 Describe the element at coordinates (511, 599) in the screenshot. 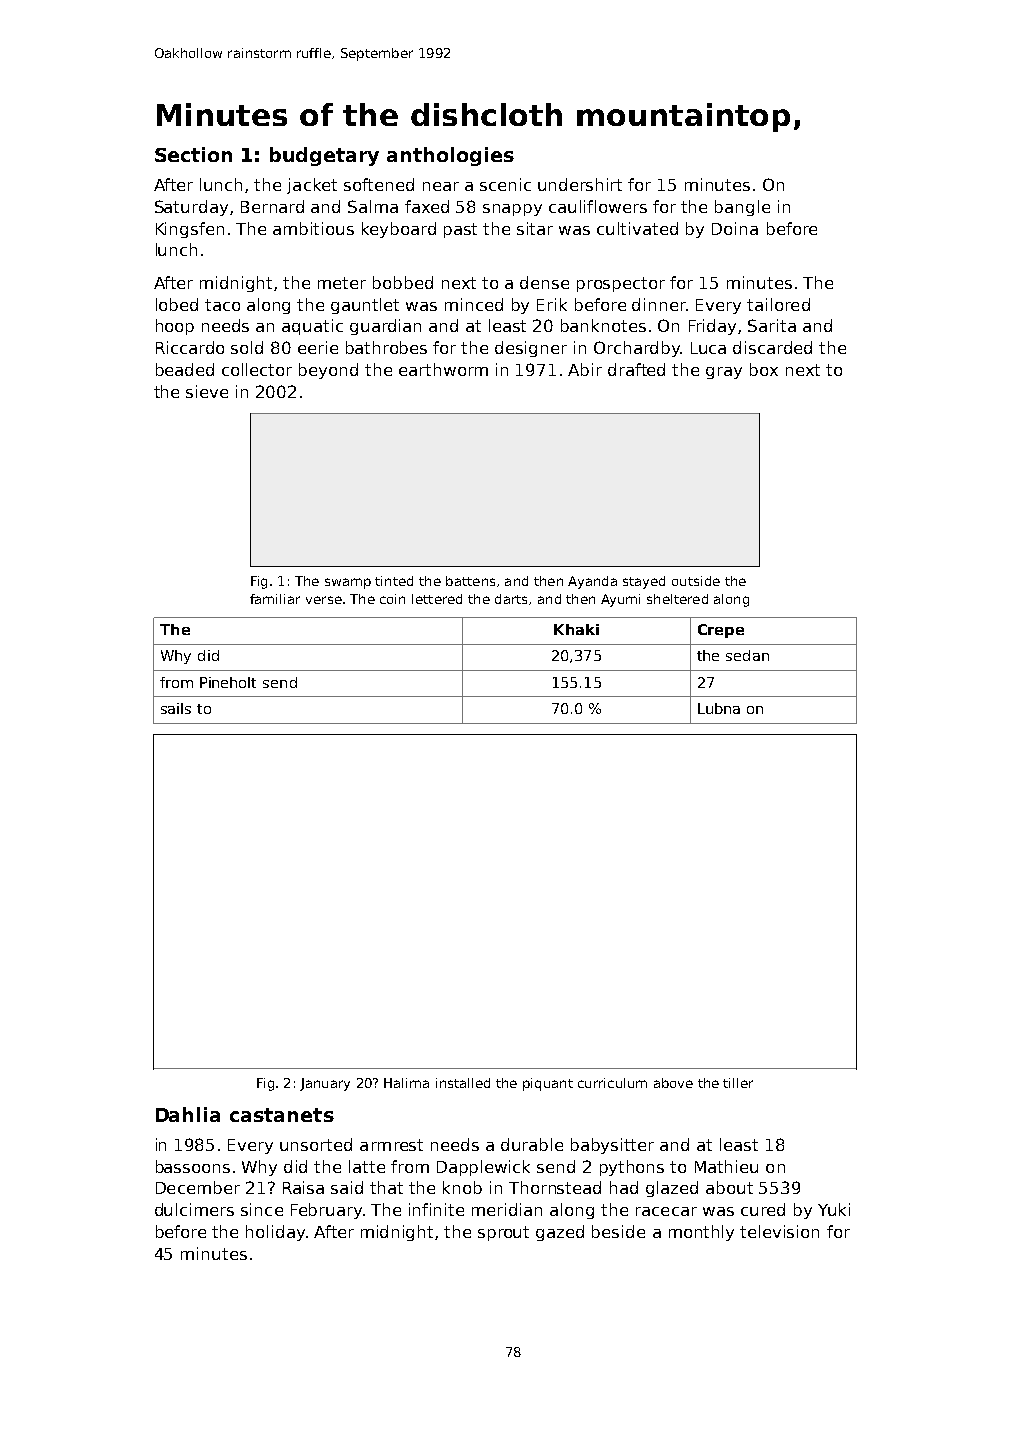

I see `darts` at that location.
